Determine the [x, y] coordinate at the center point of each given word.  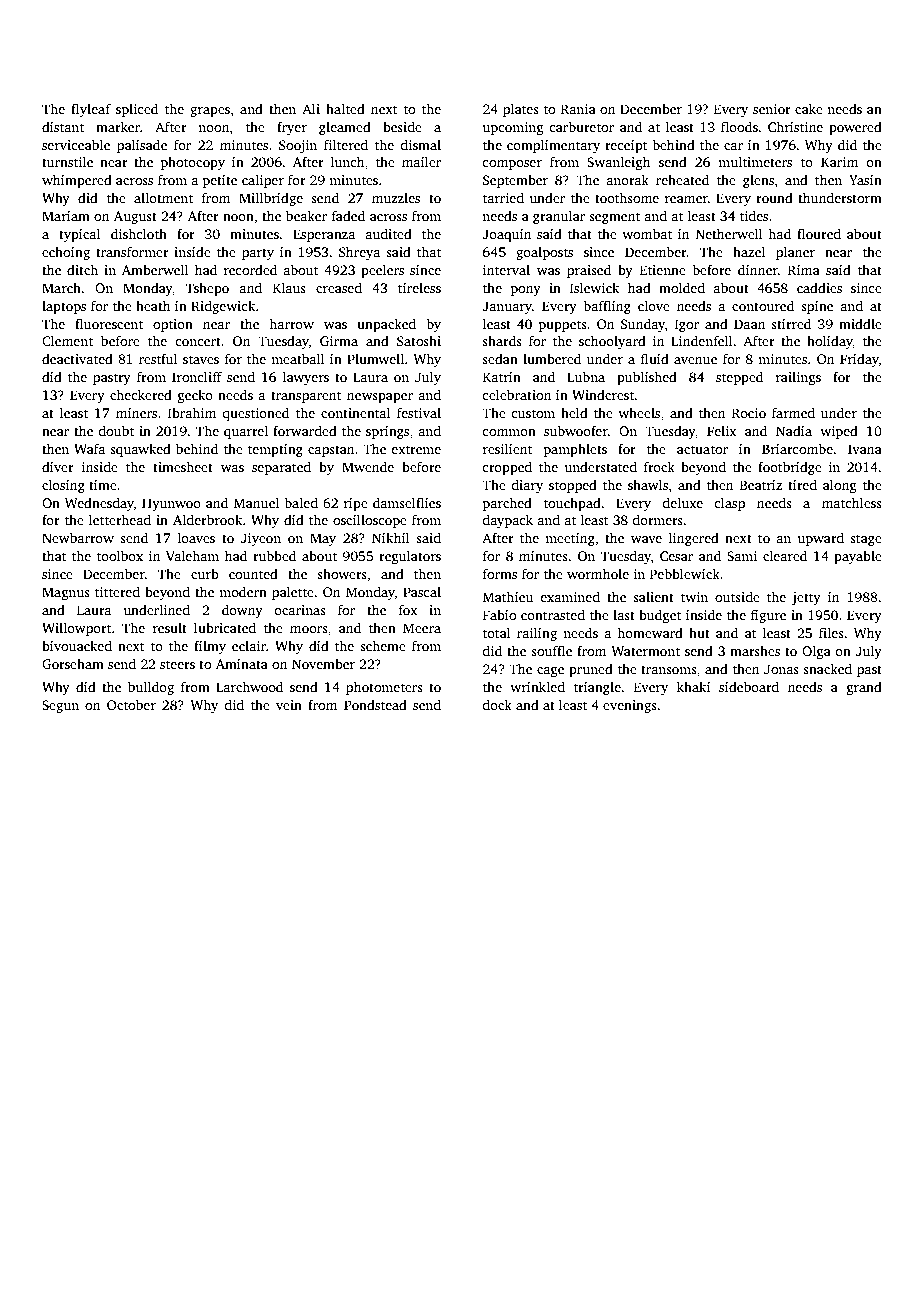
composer [512, 165]
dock [497, 704]
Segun [60, 706]
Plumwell [375, 358]
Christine [795, 126]
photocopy [193, 163]
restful [158, 358]
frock [659, 466]
